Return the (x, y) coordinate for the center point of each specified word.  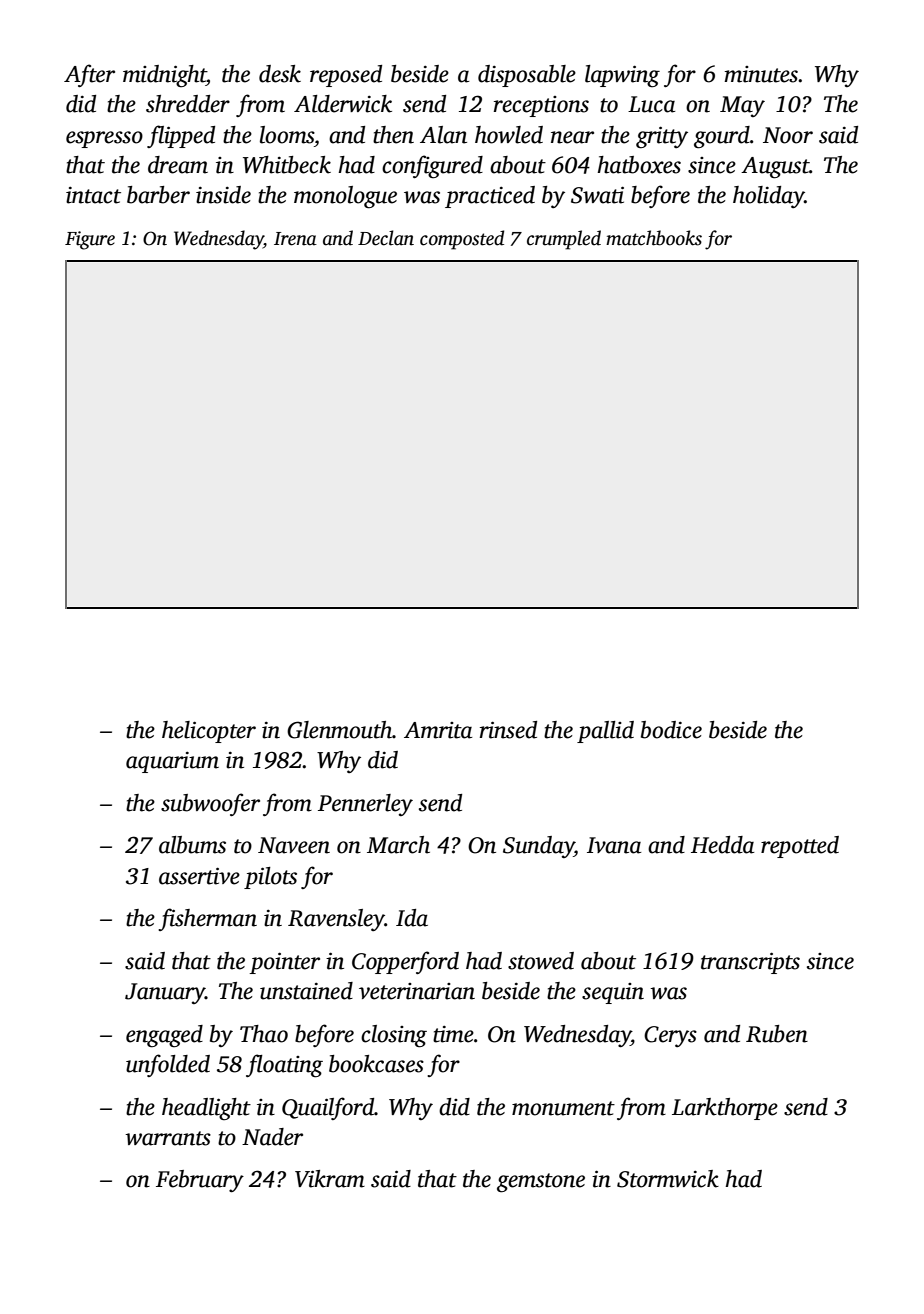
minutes (761, 74)
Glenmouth (339, 730)
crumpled (564, 240)
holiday (769, 197)
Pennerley (365, 805)
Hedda (722, 845)
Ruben (777, 1034)
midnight (165, 76)
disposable (527, 76)
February (200, 1181)
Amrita (438, 730)
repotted (800, 847)
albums (192, 845)
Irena (295, 239)
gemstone (541, 1183)
